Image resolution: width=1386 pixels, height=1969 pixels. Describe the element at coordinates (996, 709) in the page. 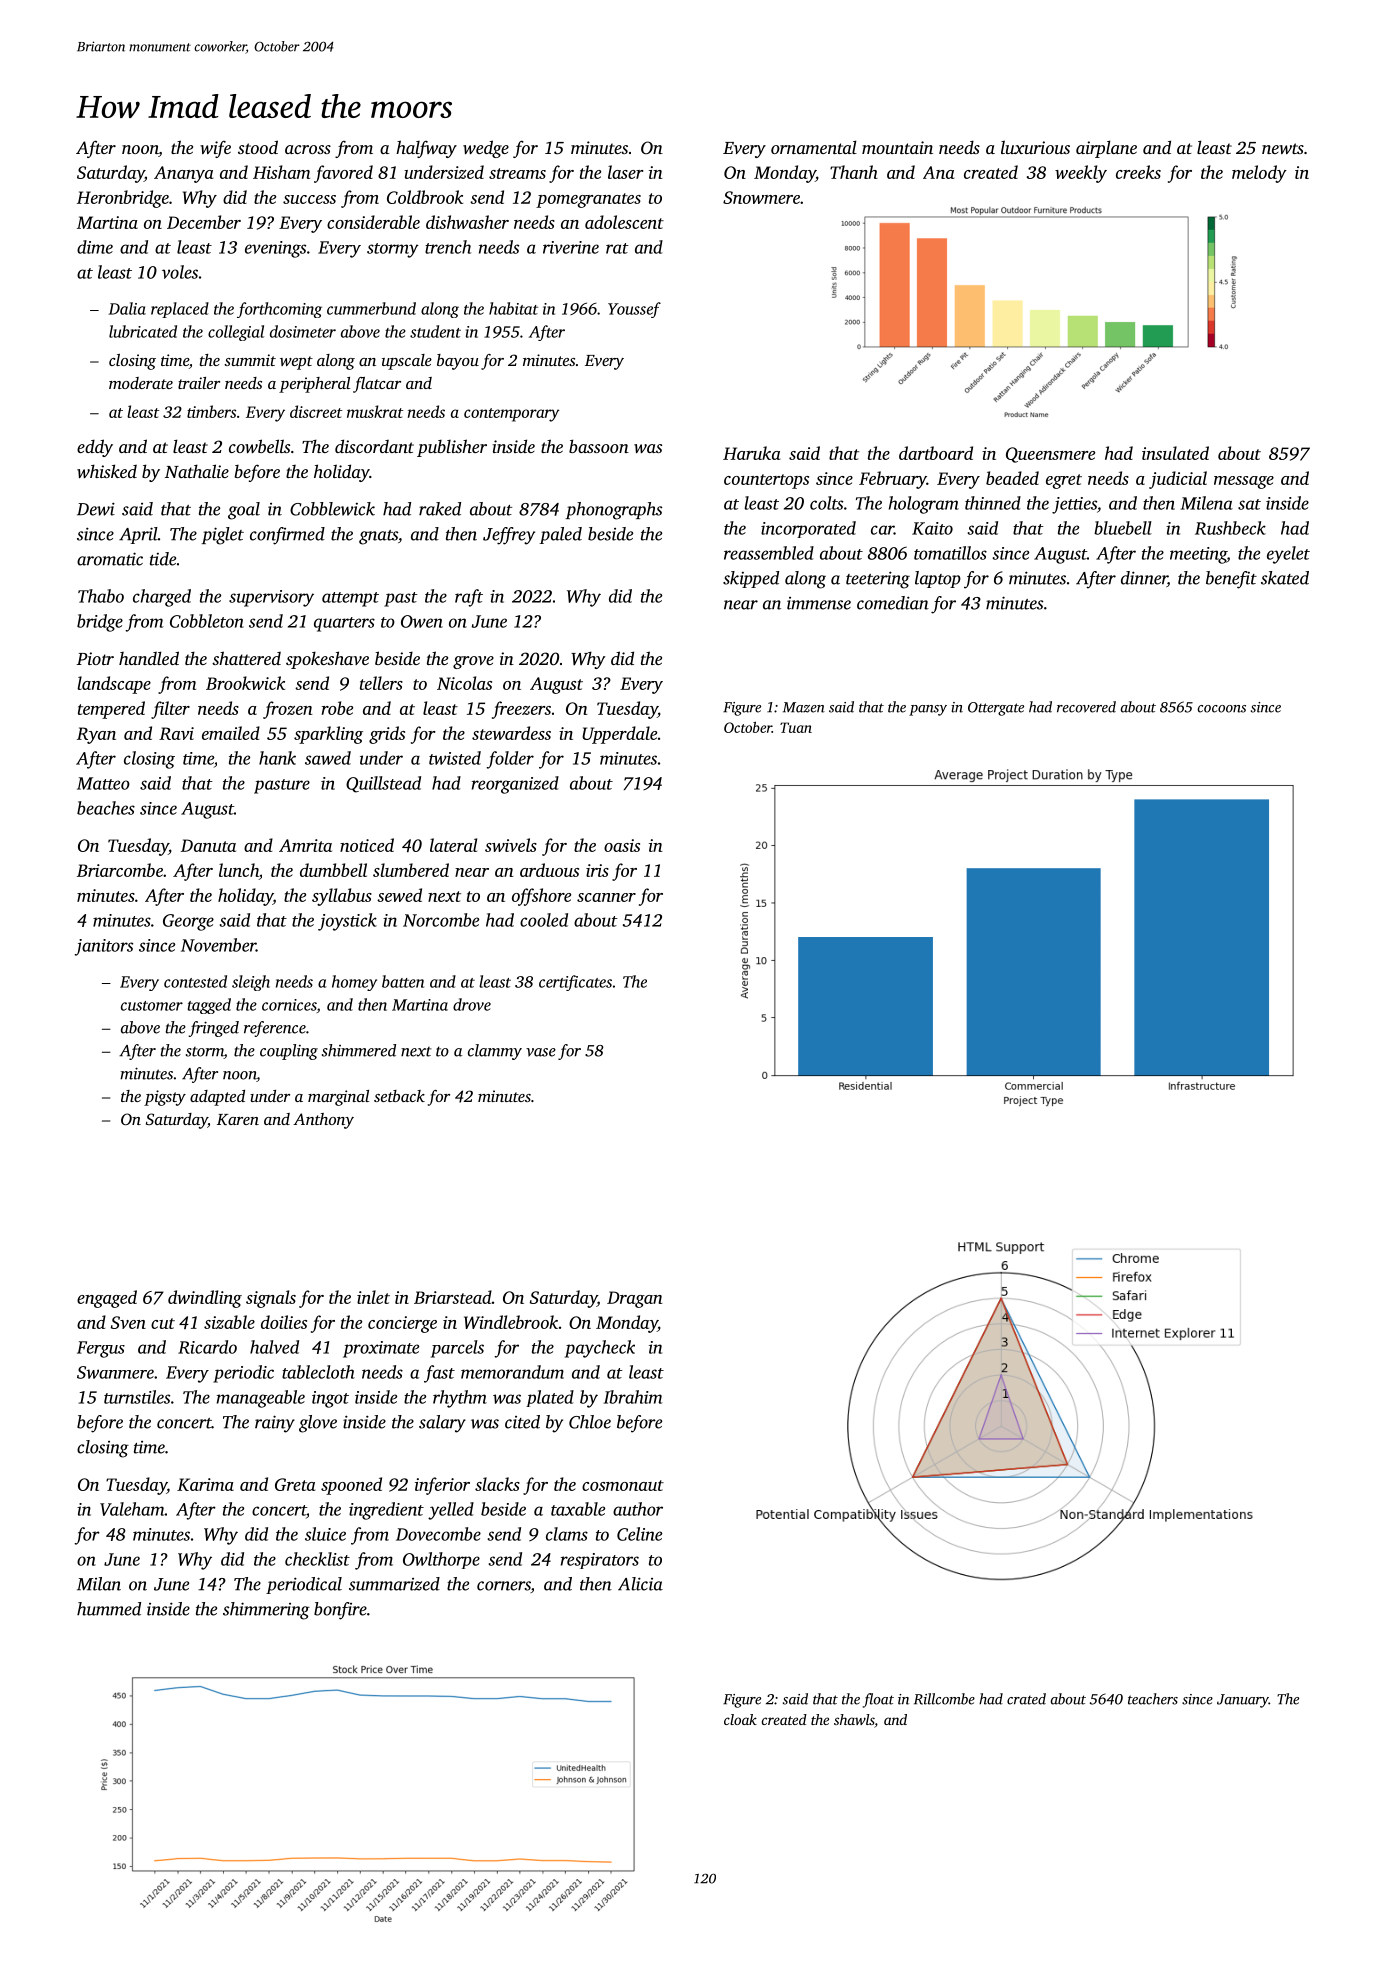

I see `Ottergate` at that location.
